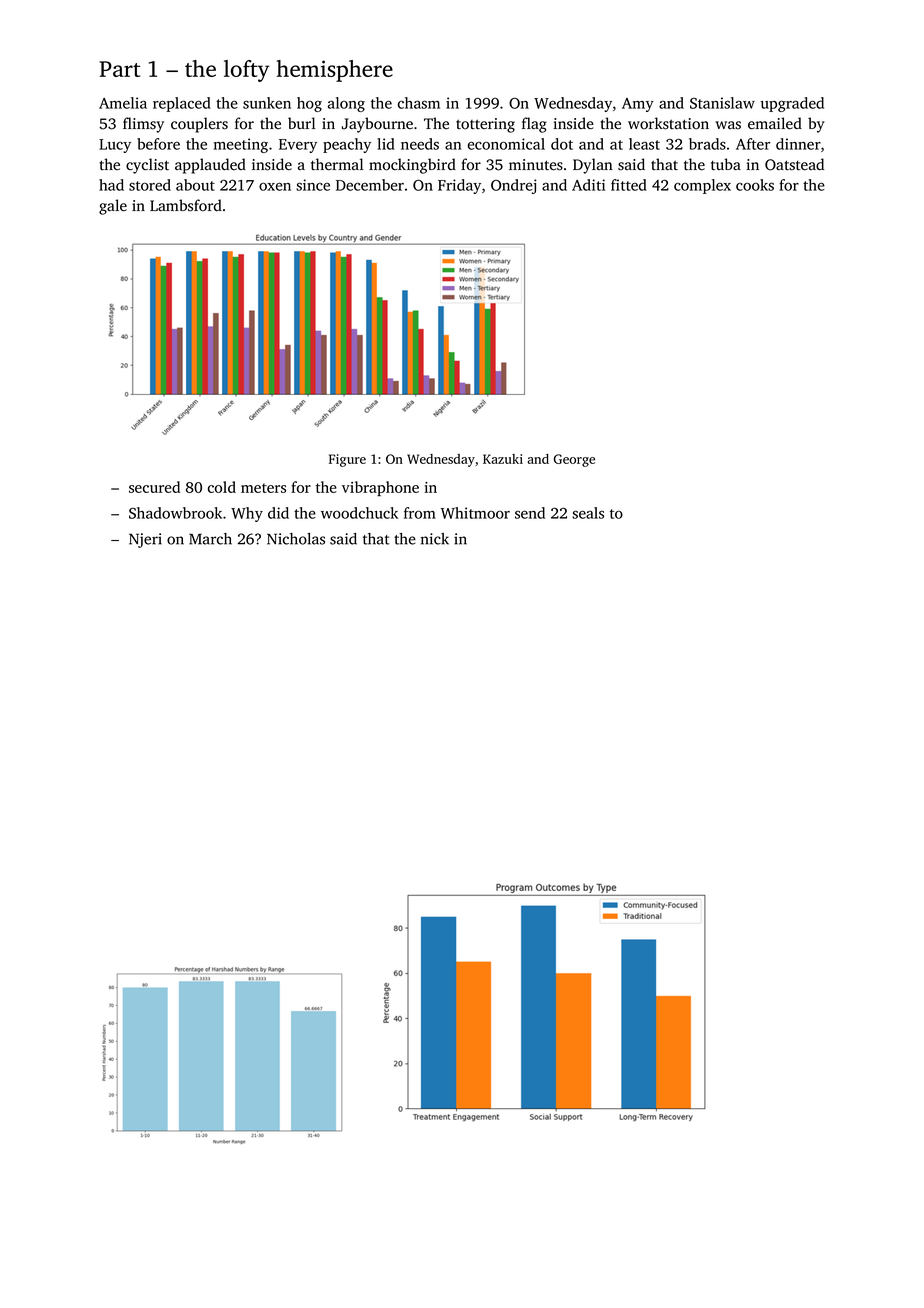  What do you see at coordinates (119, 69) in the document?
I see `Part` at bounding box center [119, 69].
